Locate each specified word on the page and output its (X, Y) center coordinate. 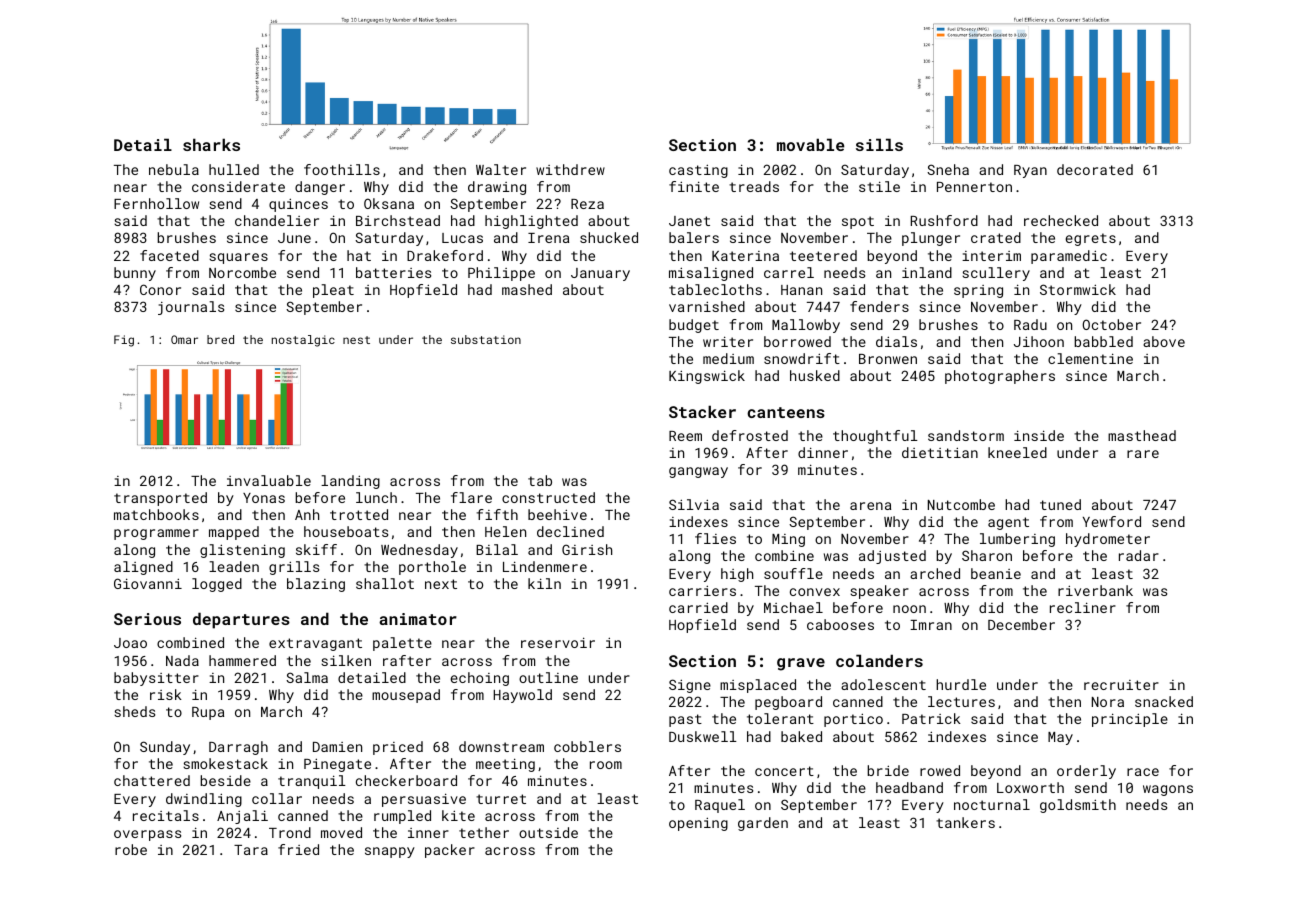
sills (879, 144)
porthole (432, 568)
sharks (211, 144)
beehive (557, 514)
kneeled (1017, 452)
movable (811, 144)
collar (277, 798)
